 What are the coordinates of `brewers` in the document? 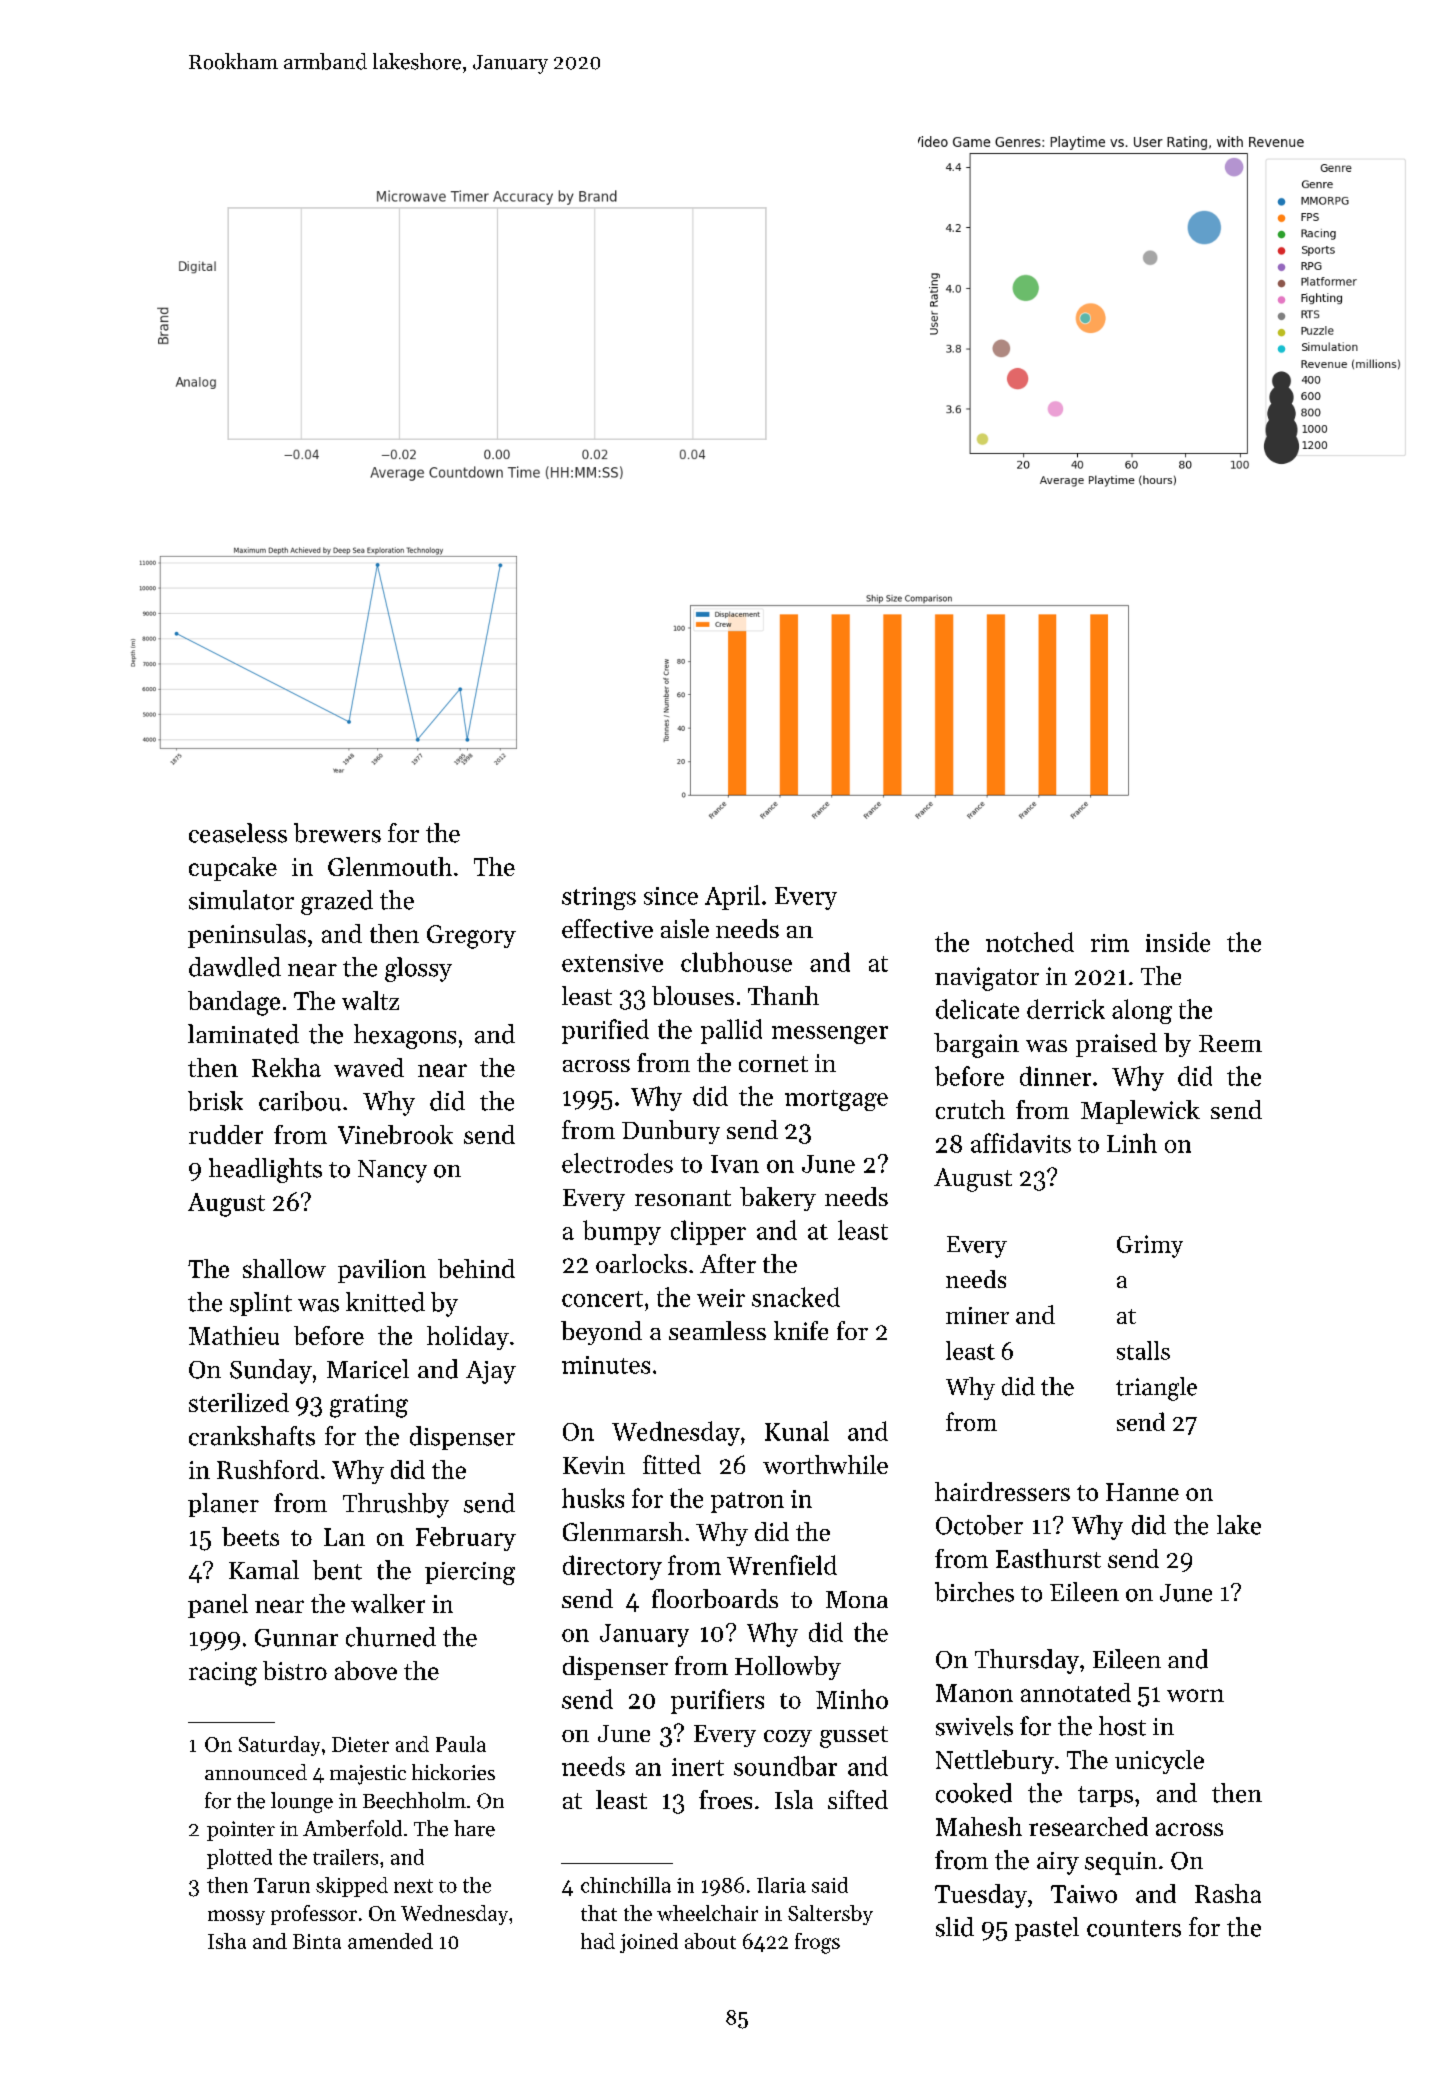 It's located at (337, 833).
